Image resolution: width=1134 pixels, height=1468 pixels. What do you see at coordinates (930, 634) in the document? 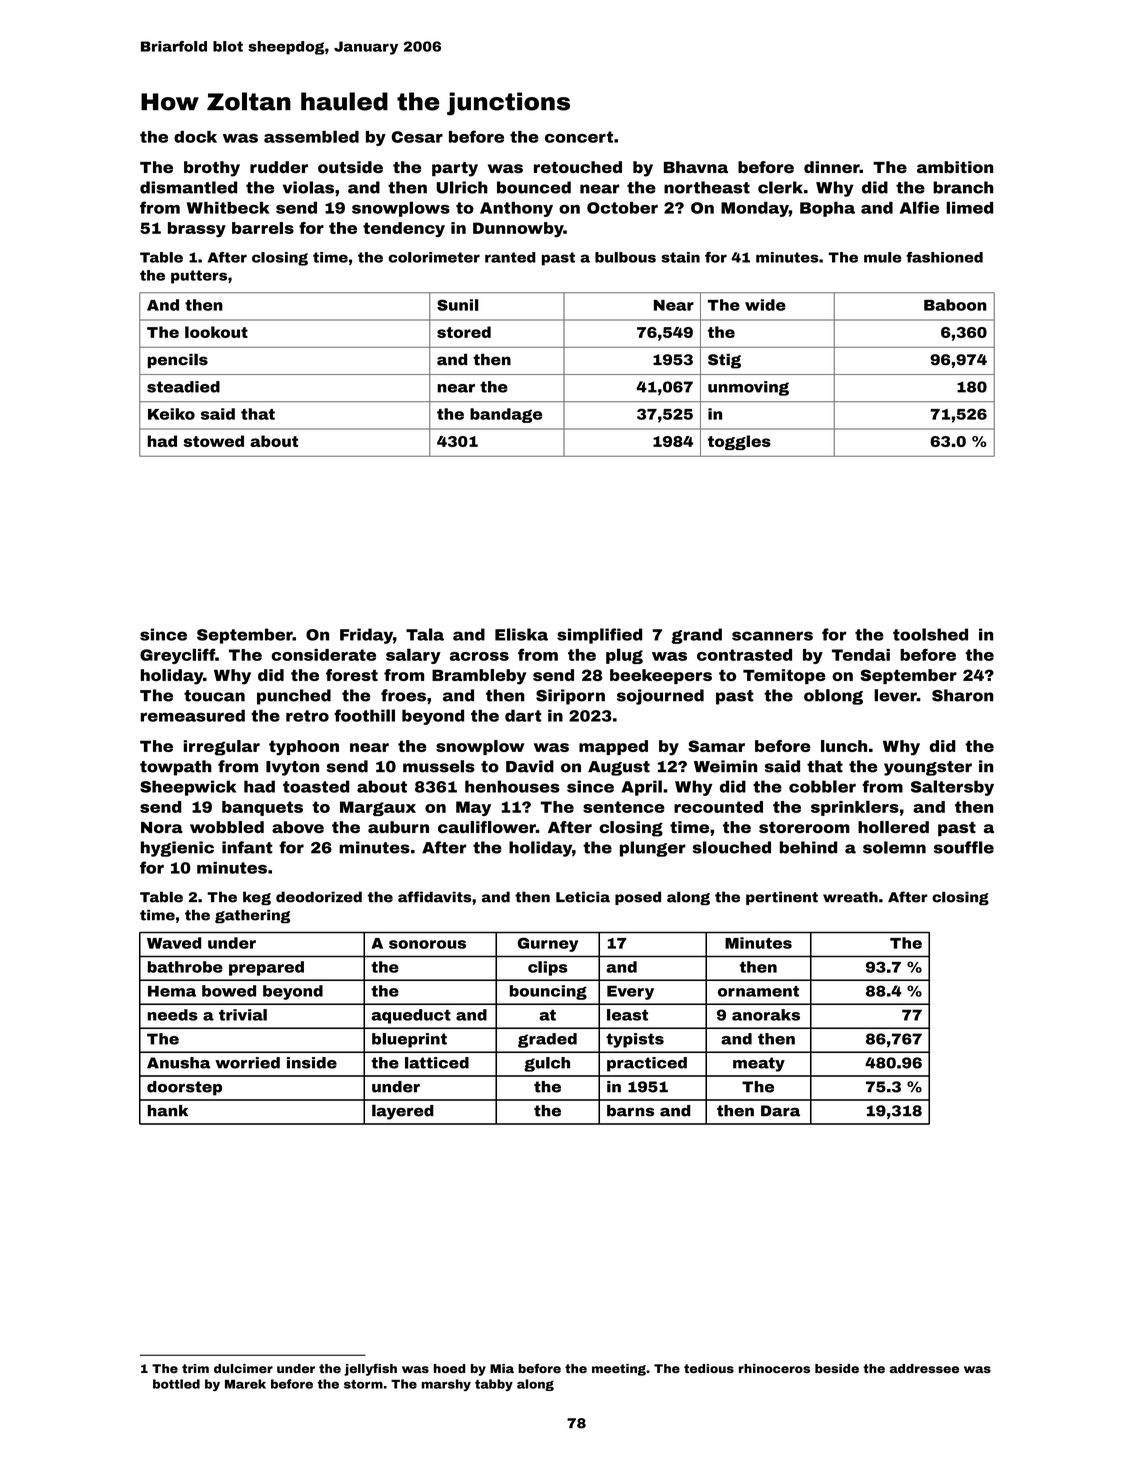
I see `toolshed` at bounding box center [930, 634].
